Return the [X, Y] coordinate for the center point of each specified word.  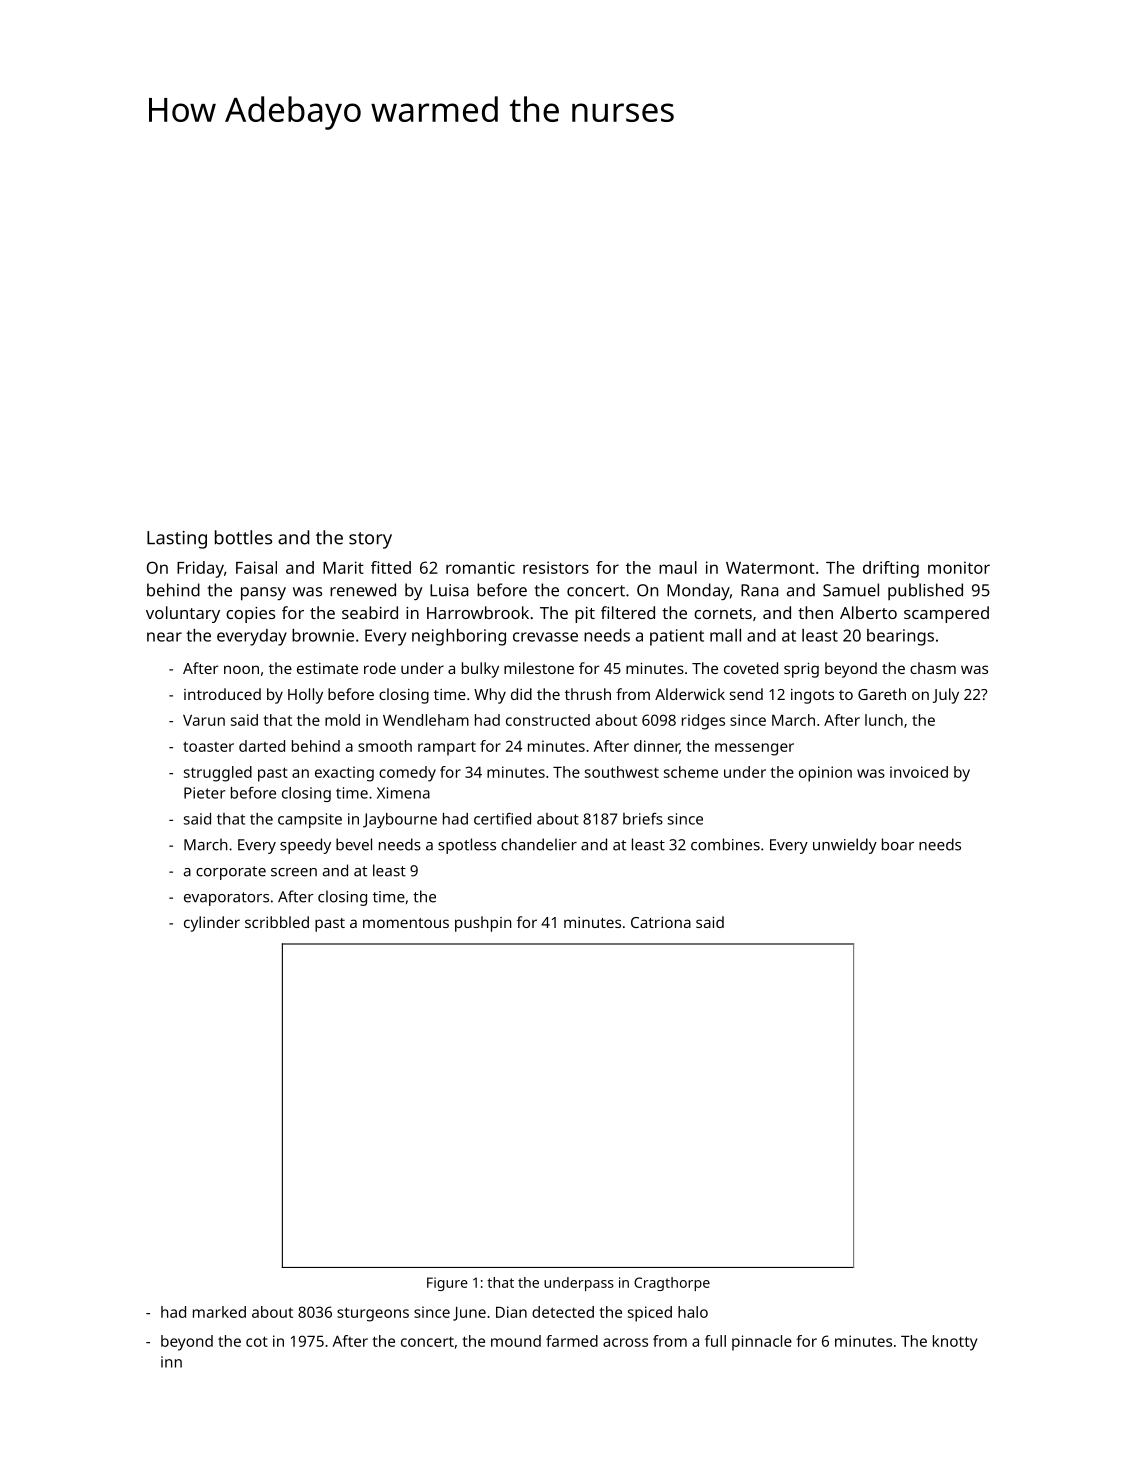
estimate [327, 668]
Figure [447, 1284]
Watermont [770, 568]
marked [219, 1312]
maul [678, 567]
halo [693, 1312]
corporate [231, 873]
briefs [643, 819]
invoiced [919, 772]
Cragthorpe [672, 1284]
